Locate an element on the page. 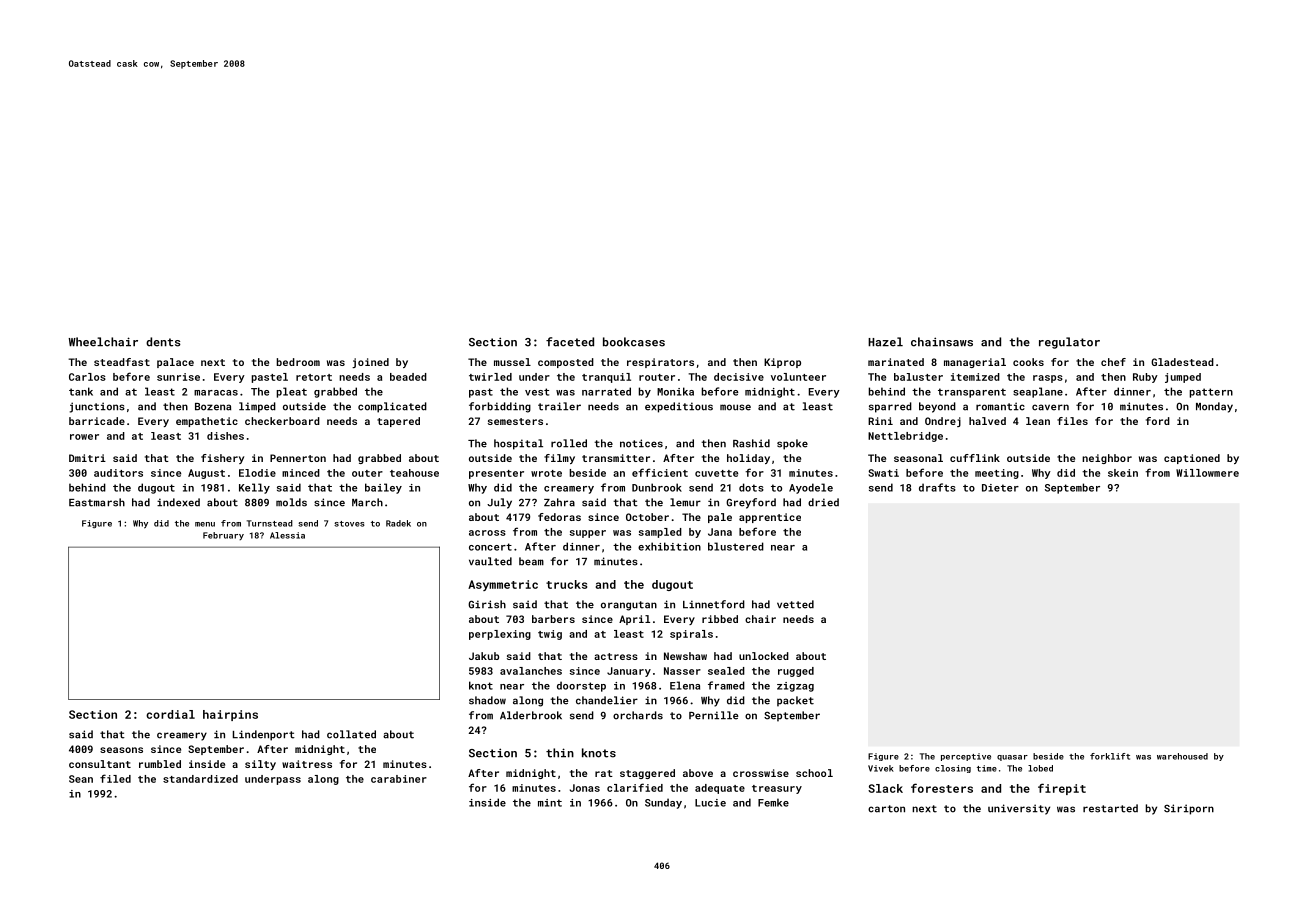 This page has height=924, width=1308. standardized is located at coordinates (200, 779).
